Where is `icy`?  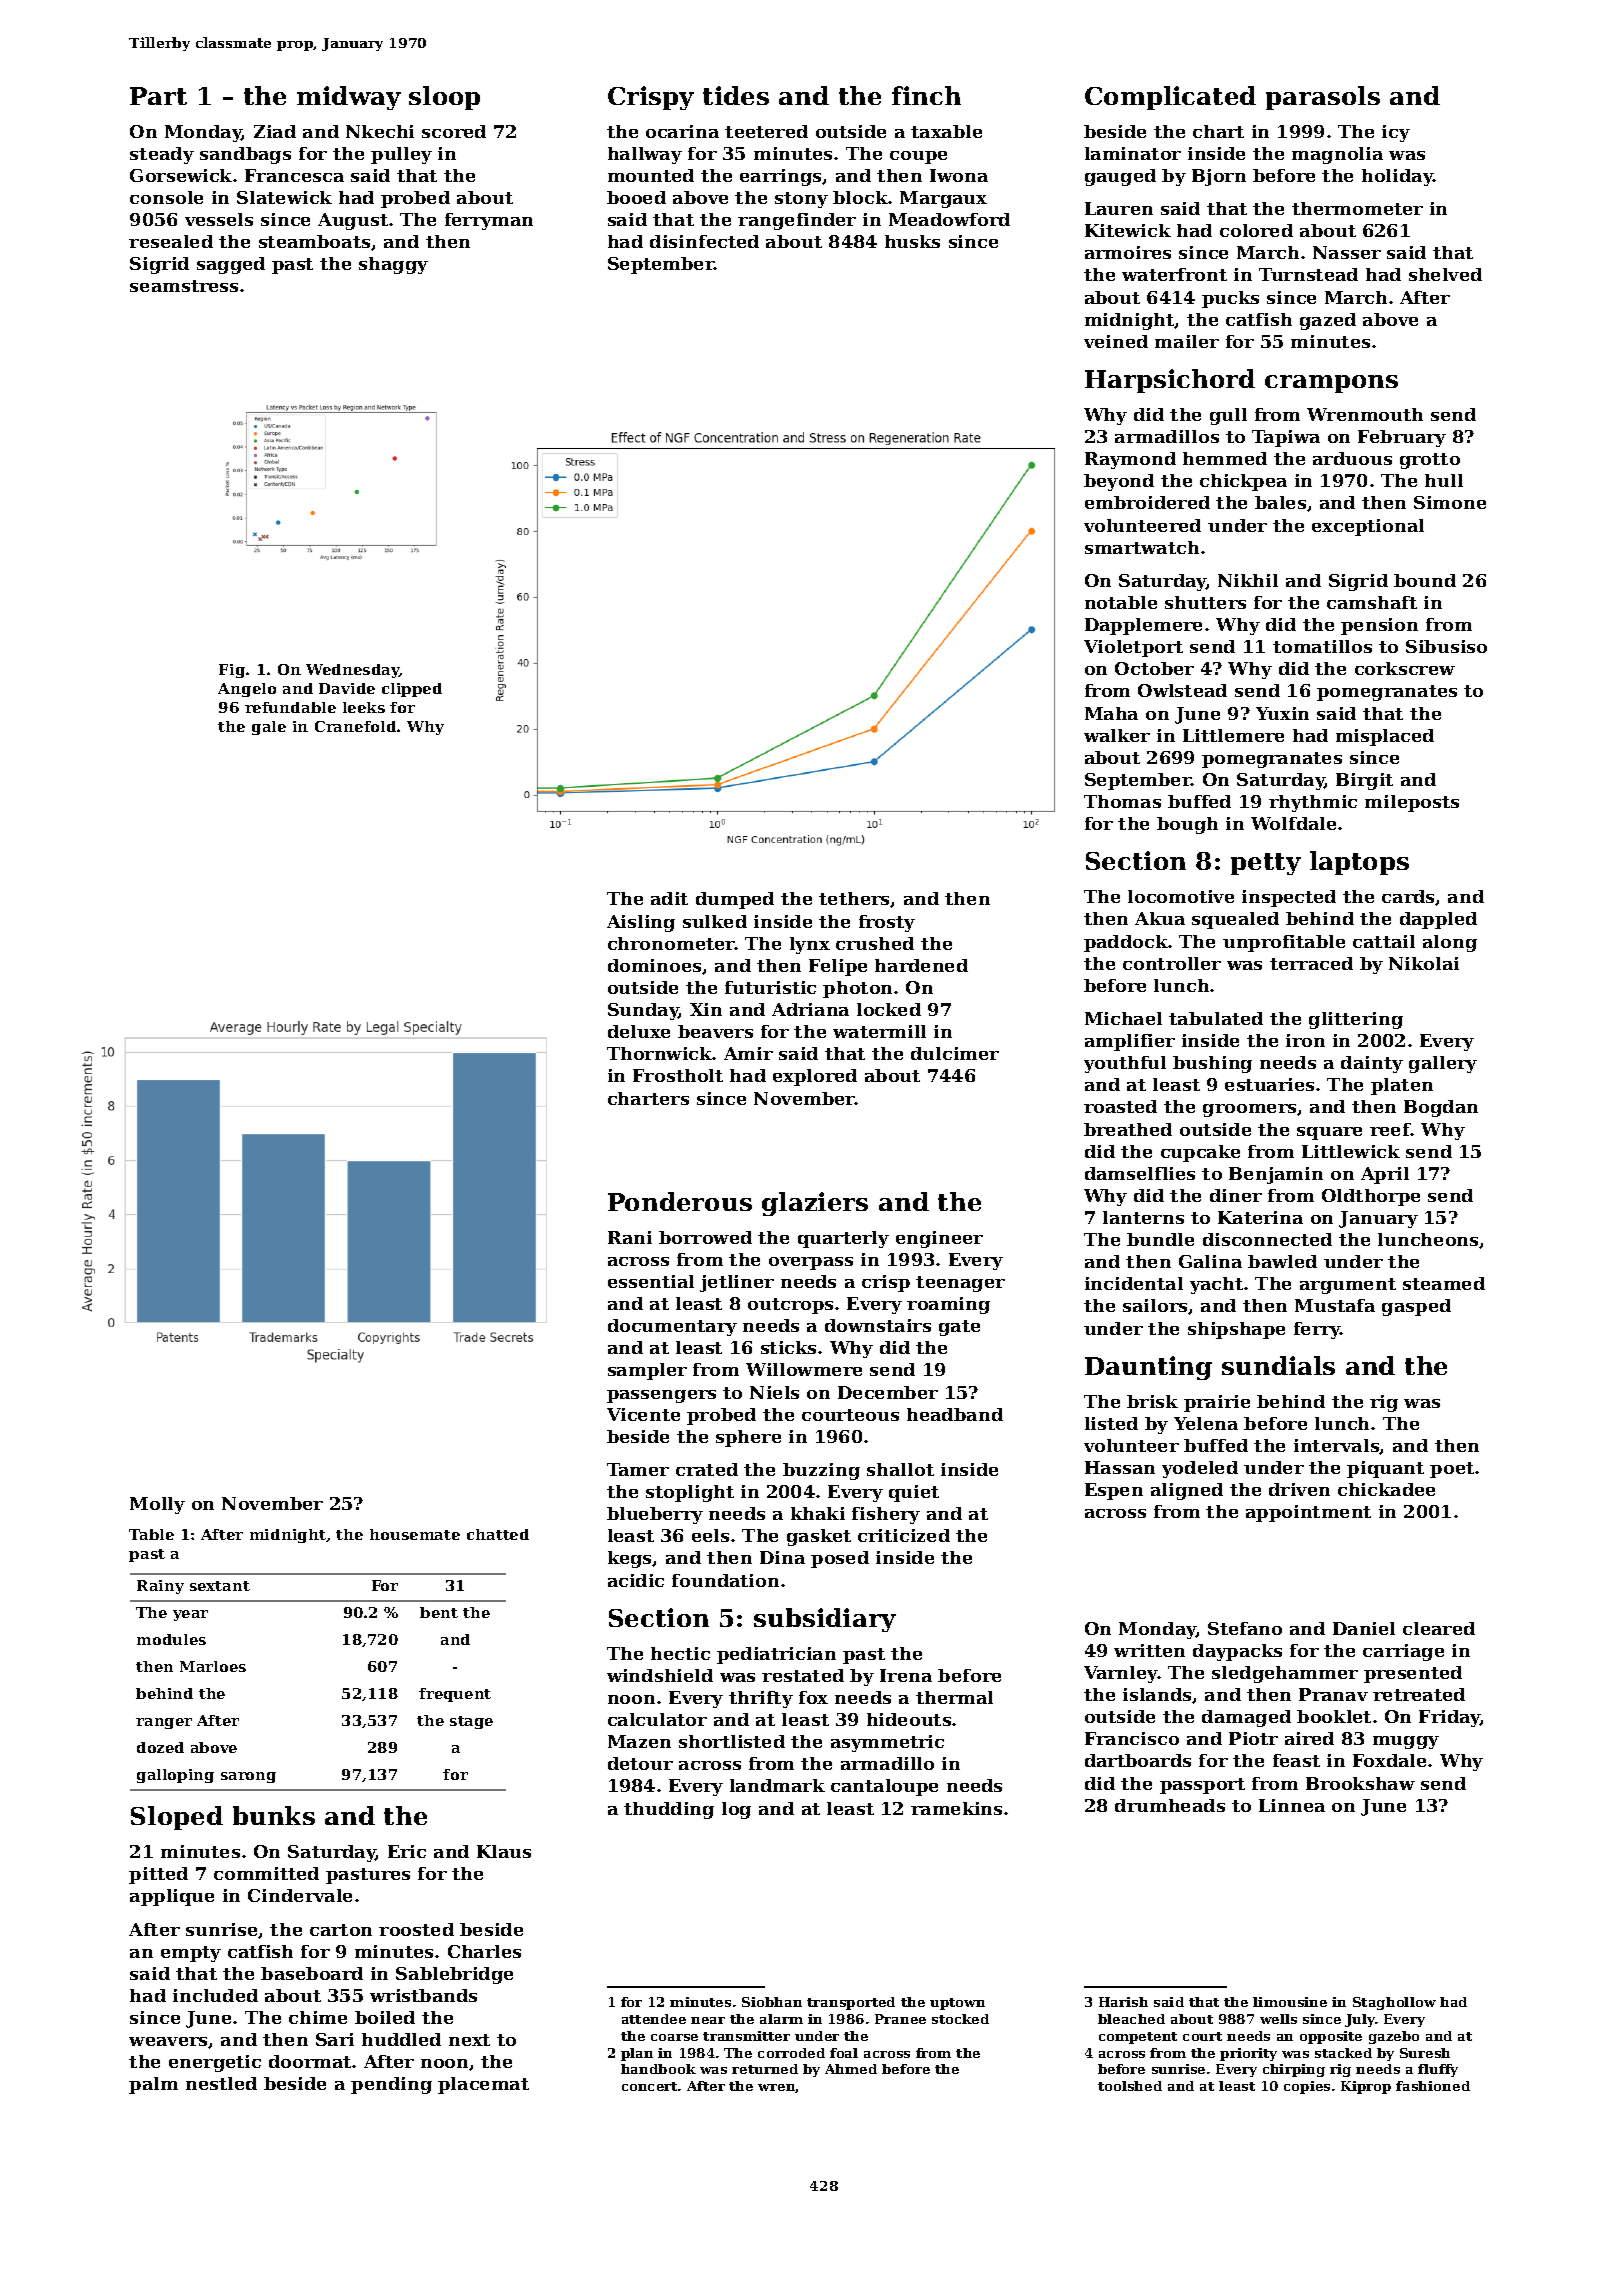
icy is located at coordinates (1396, 133).
